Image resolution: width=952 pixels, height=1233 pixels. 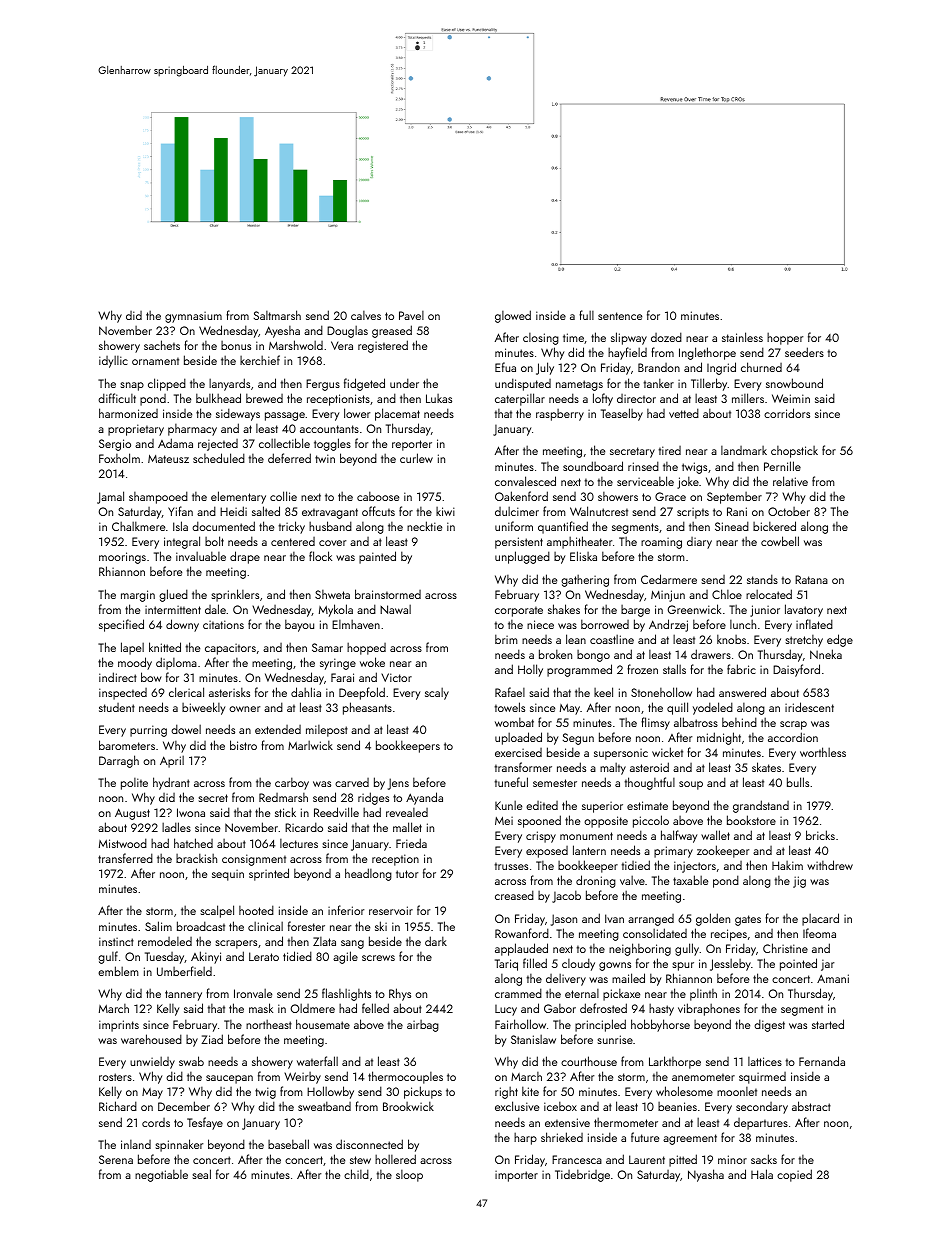 What do you see at coordinates (582, 1175) in the image?
I see `Tidebridge` at bounding box center [582, 1175].
